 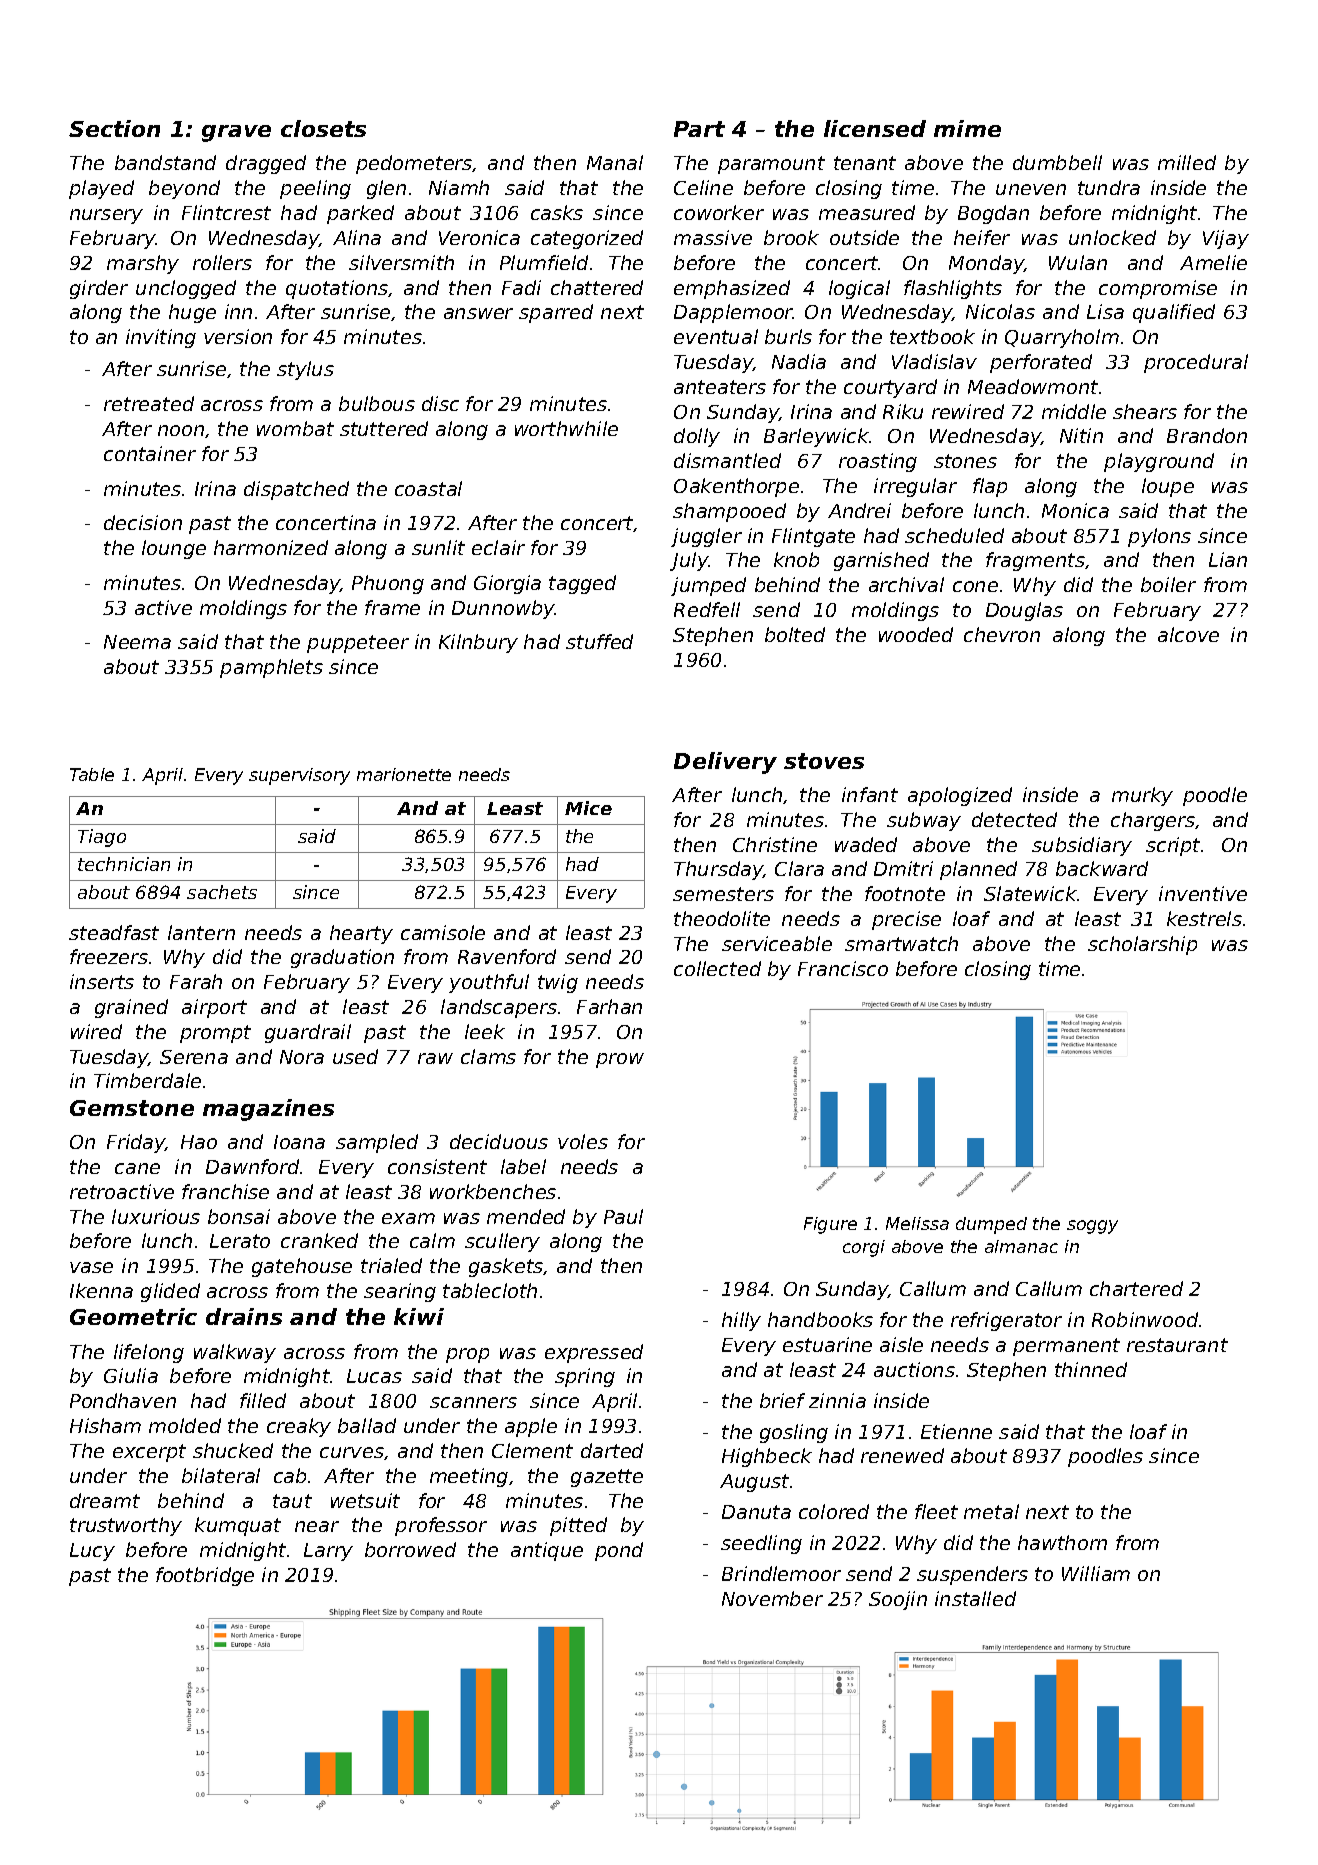 I want to click on scholarship, so click(x=1142, y=945).
